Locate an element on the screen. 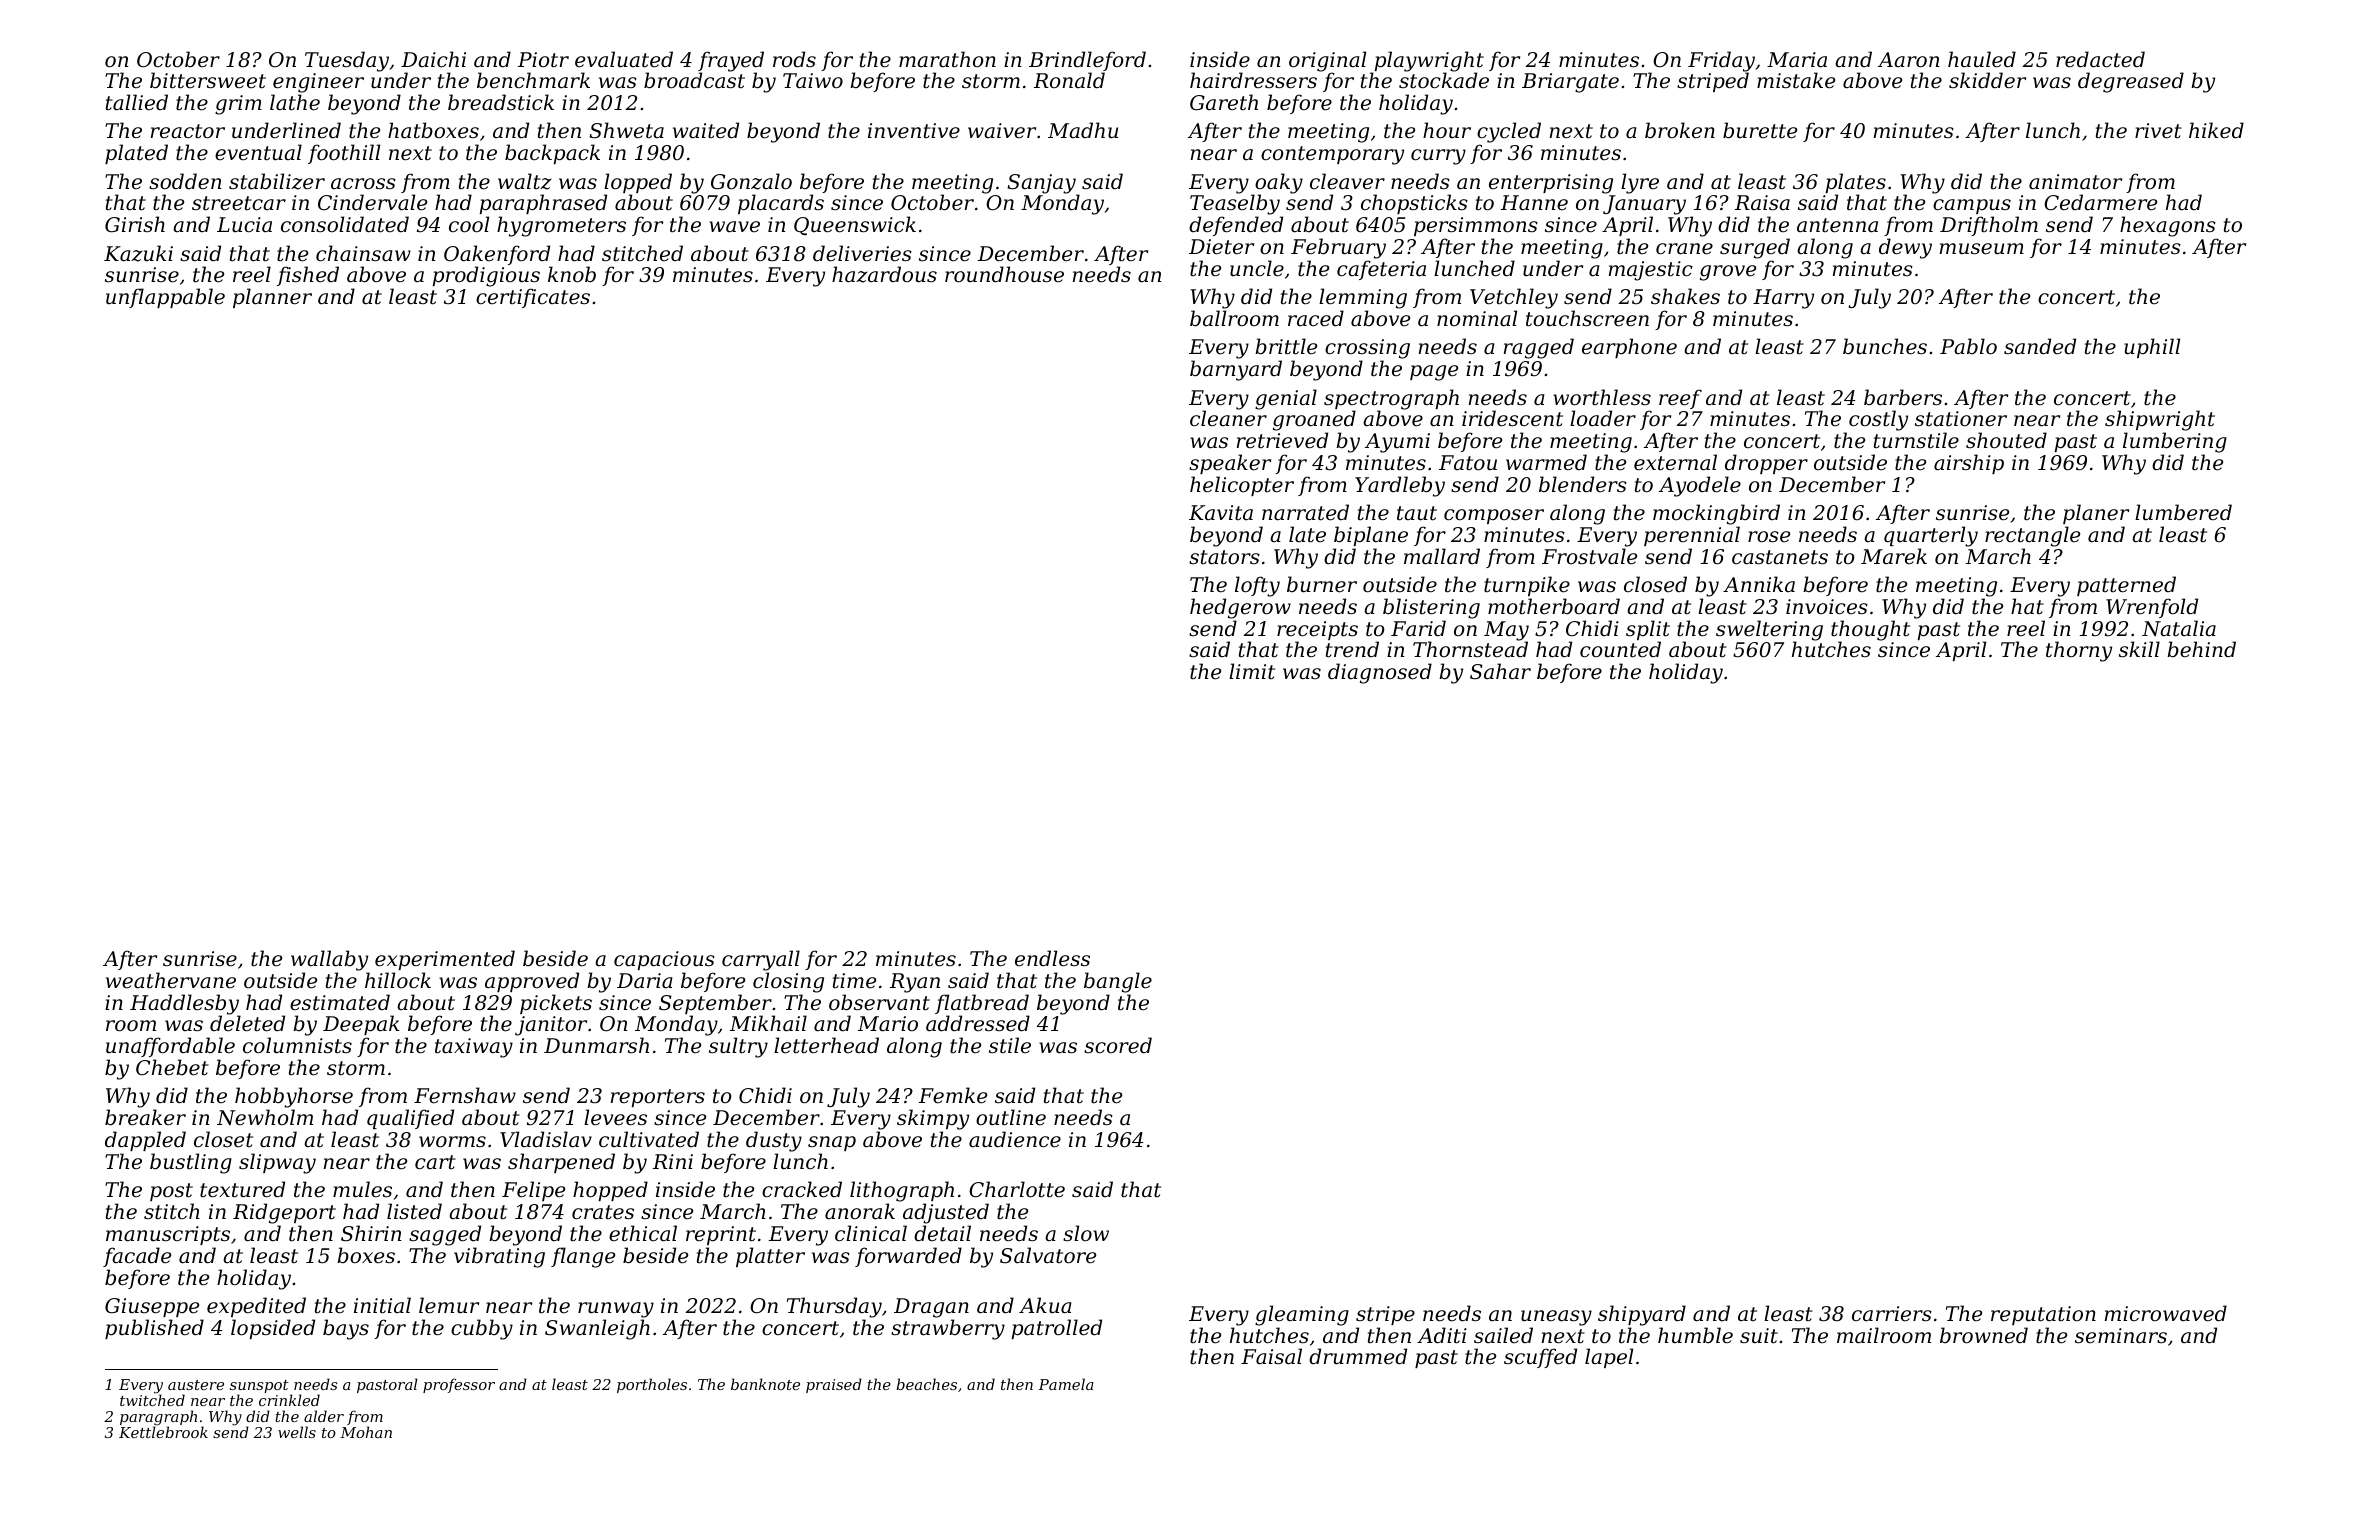 The image size is (2353, 1523). scored is located at coordinates (1118, 1045).
